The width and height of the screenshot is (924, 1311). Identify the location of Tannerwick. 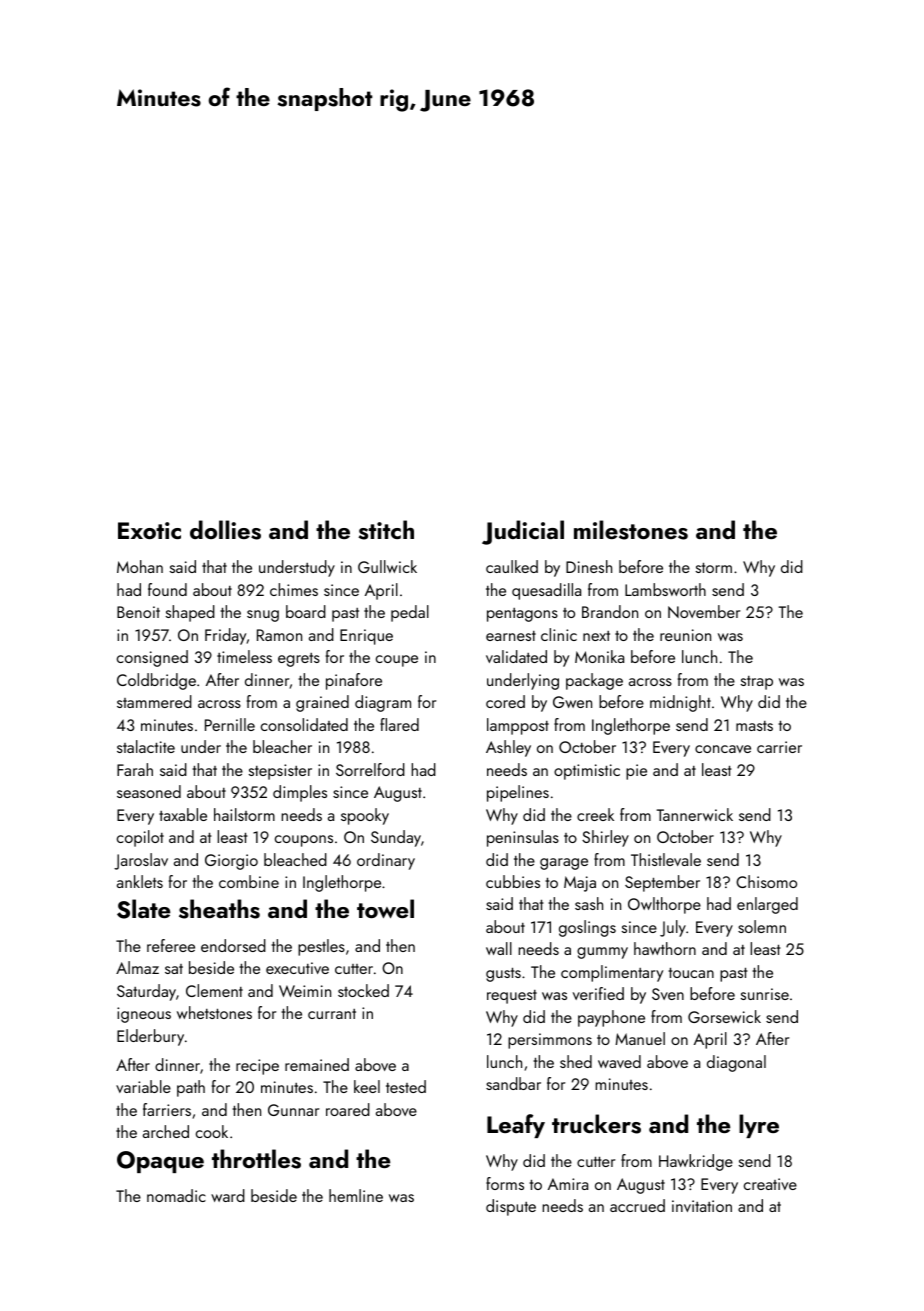
(695, 814).
